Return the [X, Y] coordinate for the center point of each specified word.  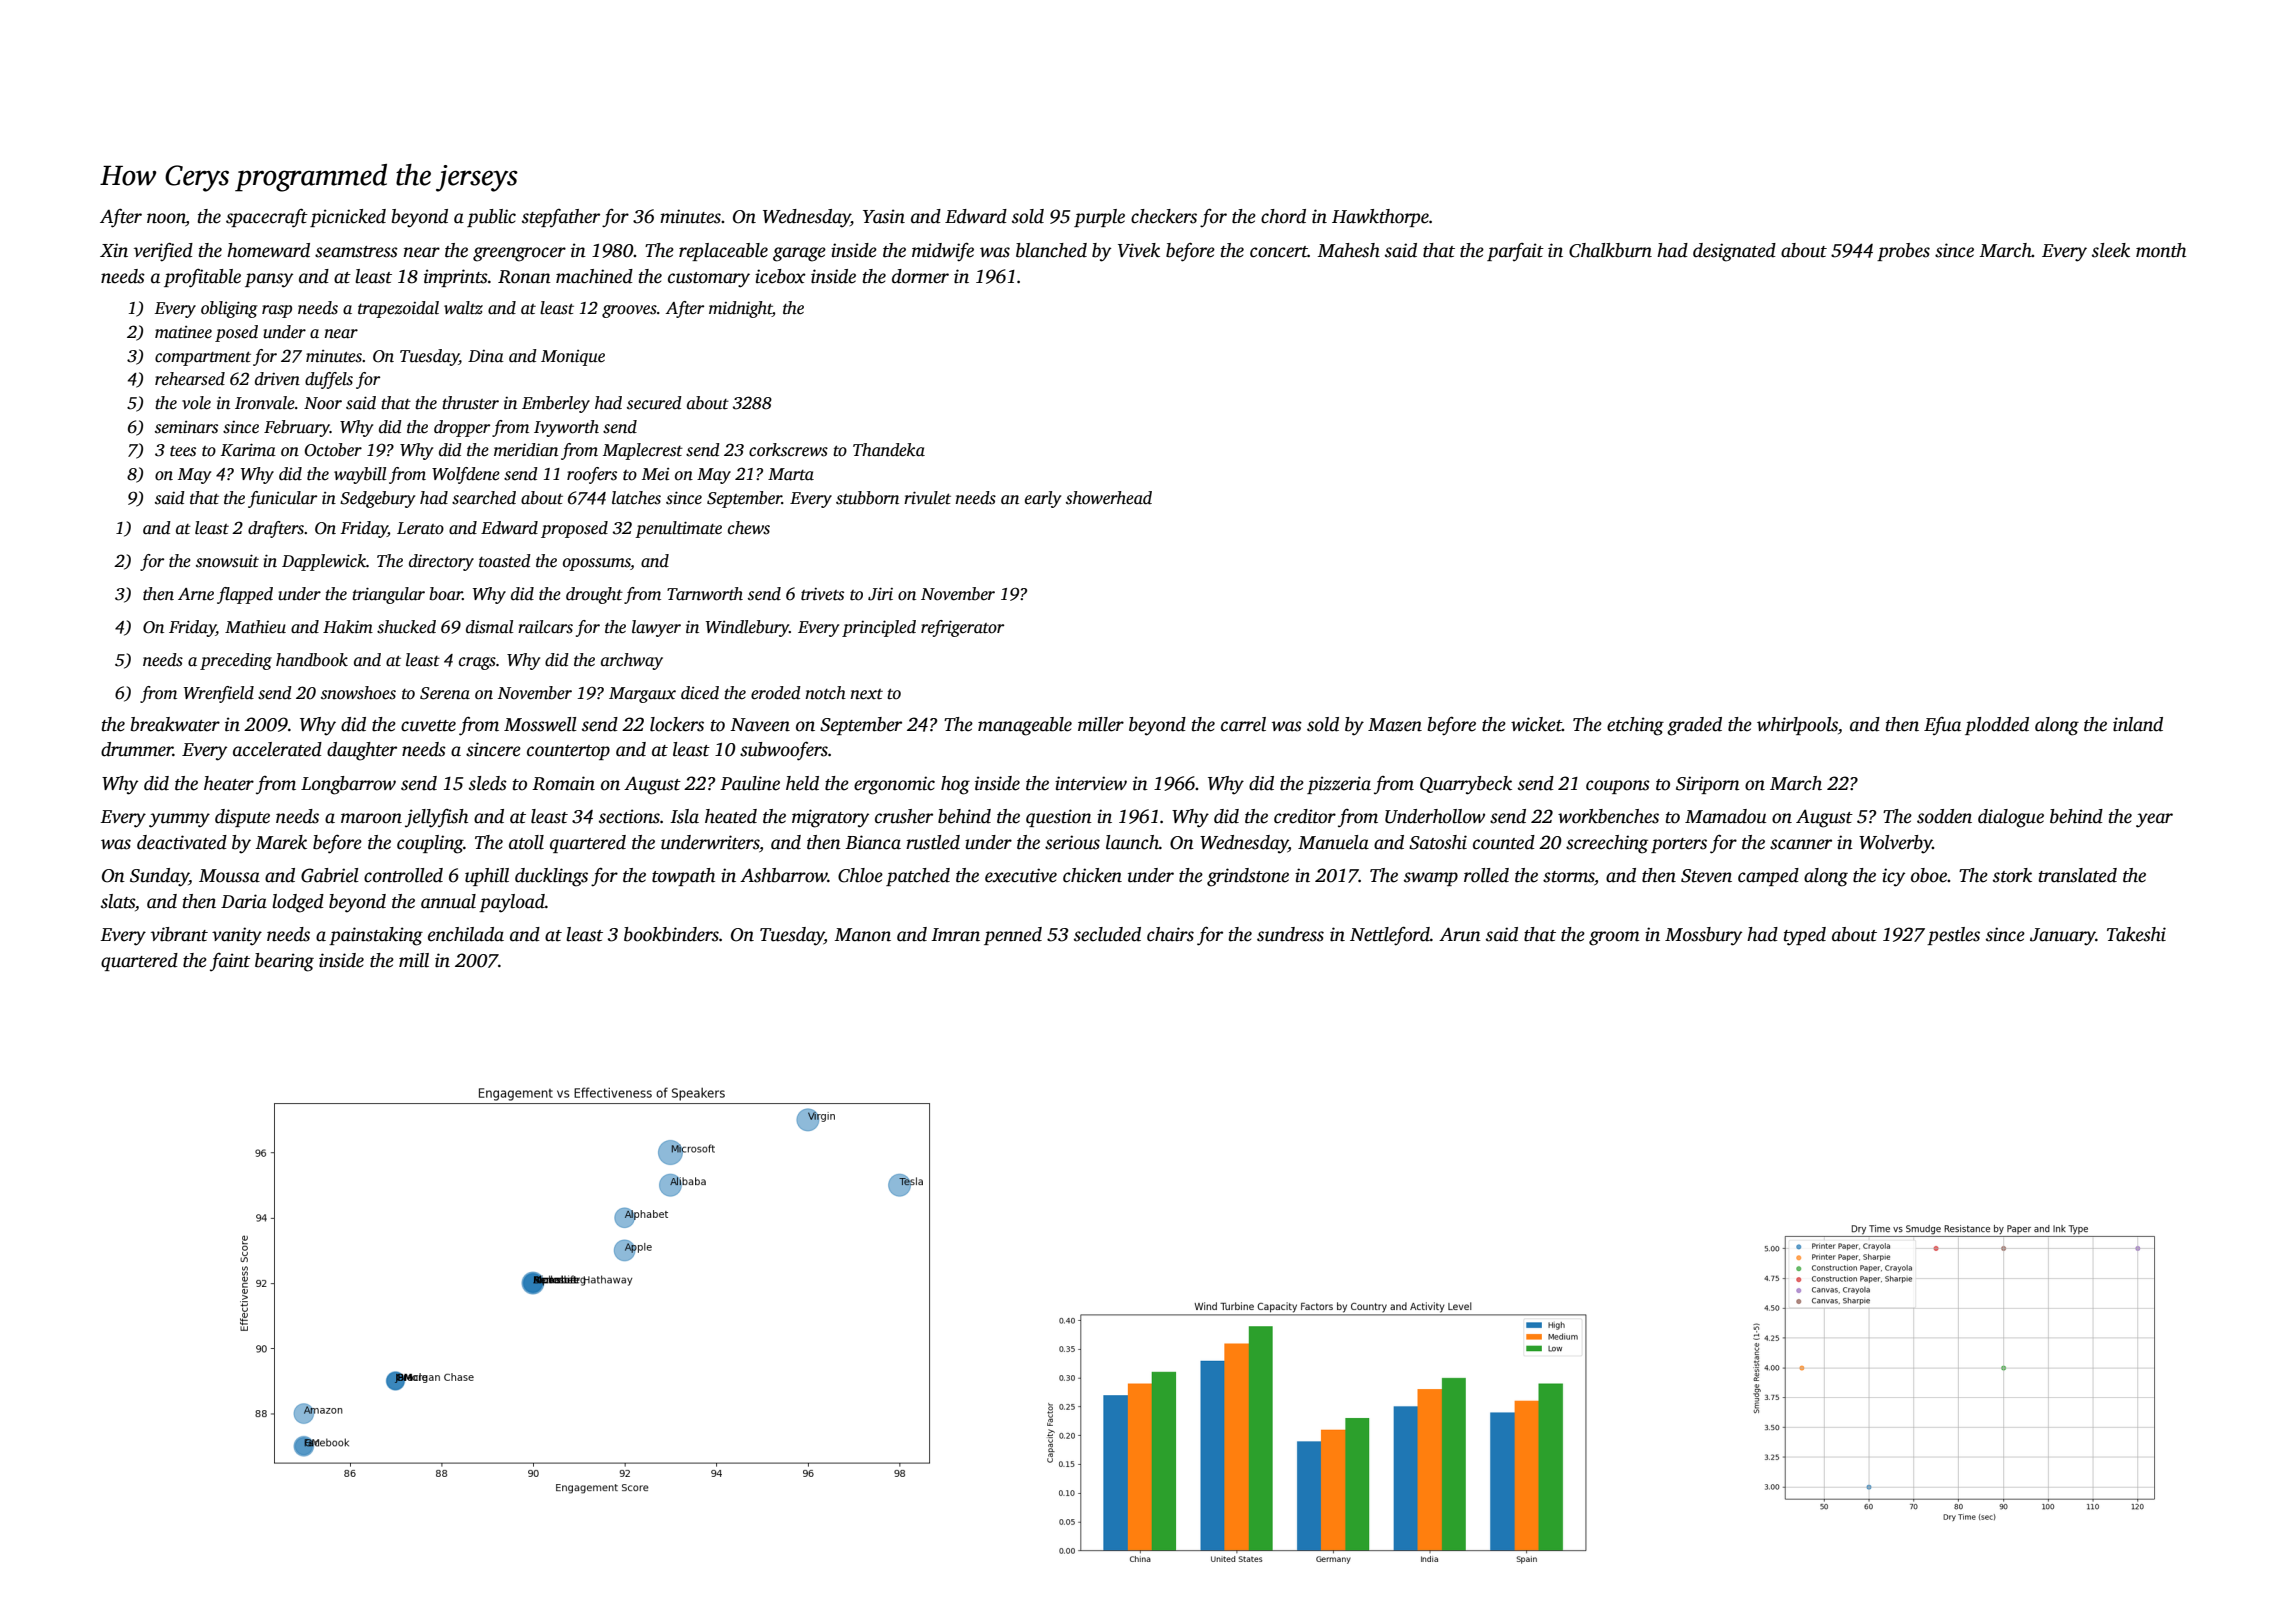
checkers [1164, 216]
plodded [1997, 726]
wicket [1536, 724]
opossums [597, 564]
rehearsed [190, 379]
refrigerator [962, 628]
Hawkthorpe [1380, 218]
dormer [920, 276]
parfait [1515, 252]
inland [2138, 724]
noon [166, 219]
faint [230, 962]
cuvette [428, 726]
